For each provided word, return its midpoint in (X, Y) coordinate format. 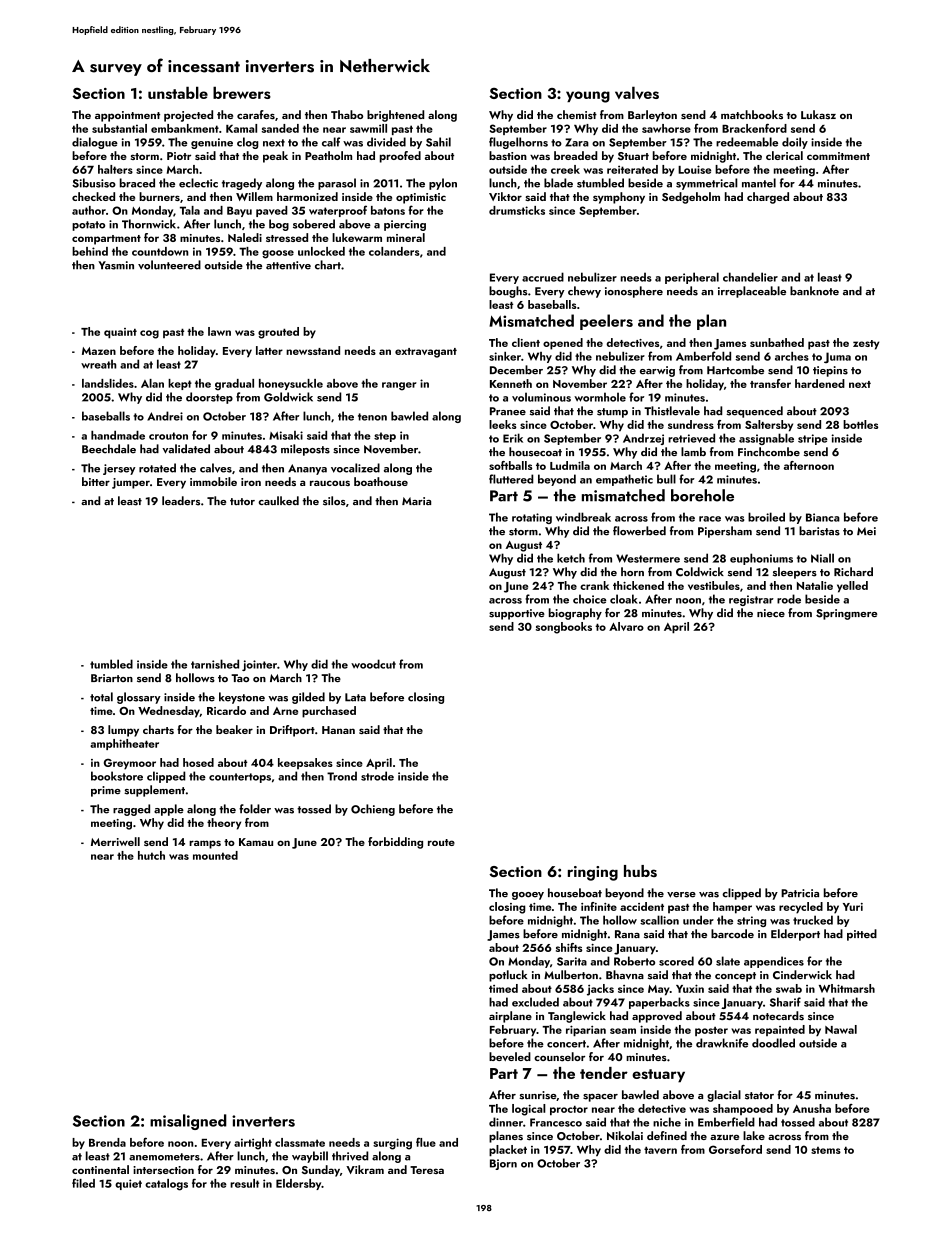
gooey (528, 896)
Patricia (800, 893)
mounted (215, 855)
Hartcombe (735, 370)
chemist (577, 115)
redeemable (747, 142)
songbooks (564, 628)
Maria (416, 501)
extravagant (426, 353)
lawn (219, 331)
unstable (178, 93)
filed (83, 1183)
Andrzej (643, 439)
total (101, 697)
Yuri (853, 907)
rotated (157, 468)
